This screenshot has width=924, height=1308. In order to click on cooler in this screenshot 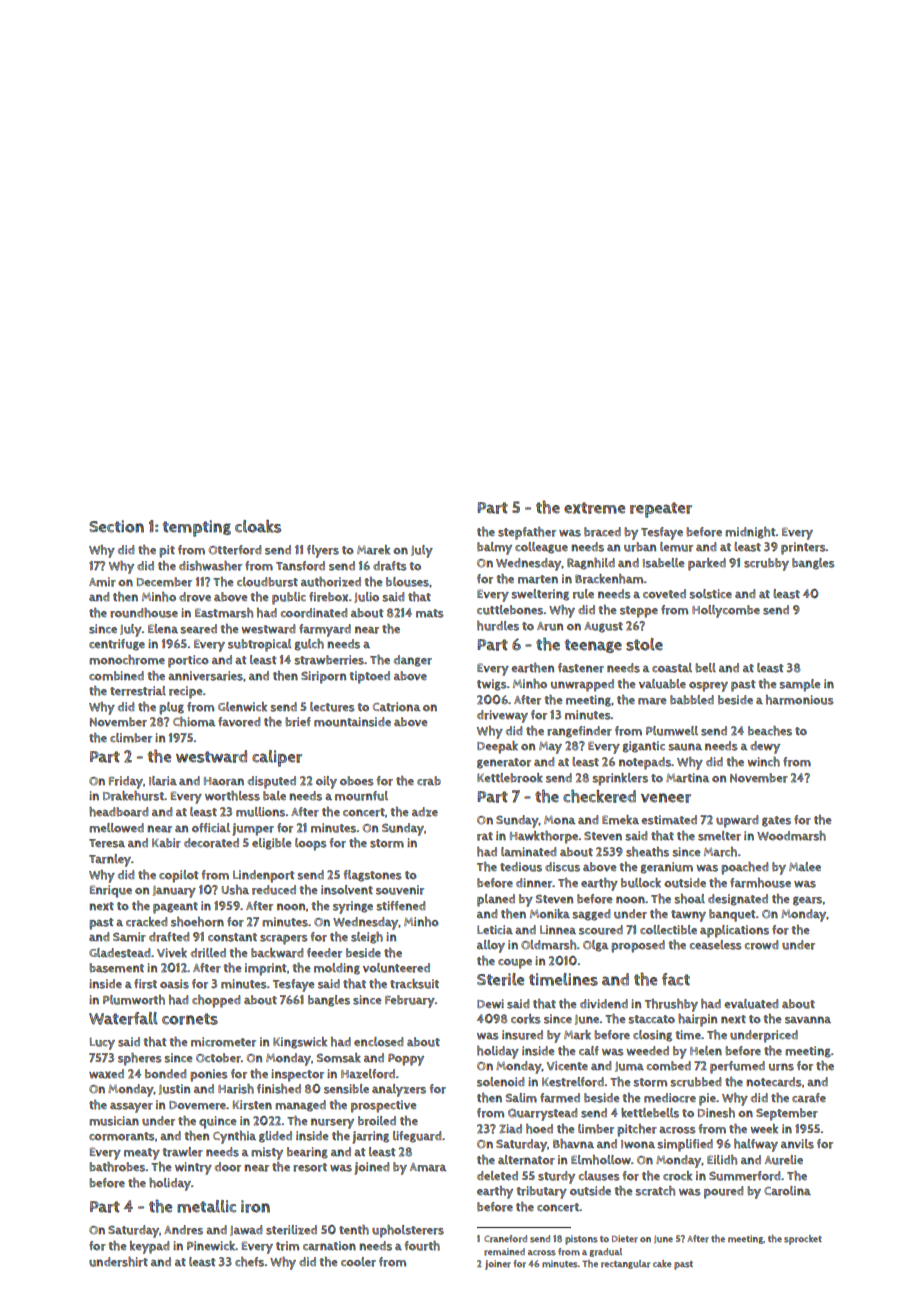, I will do `click(358, 1262)`.
